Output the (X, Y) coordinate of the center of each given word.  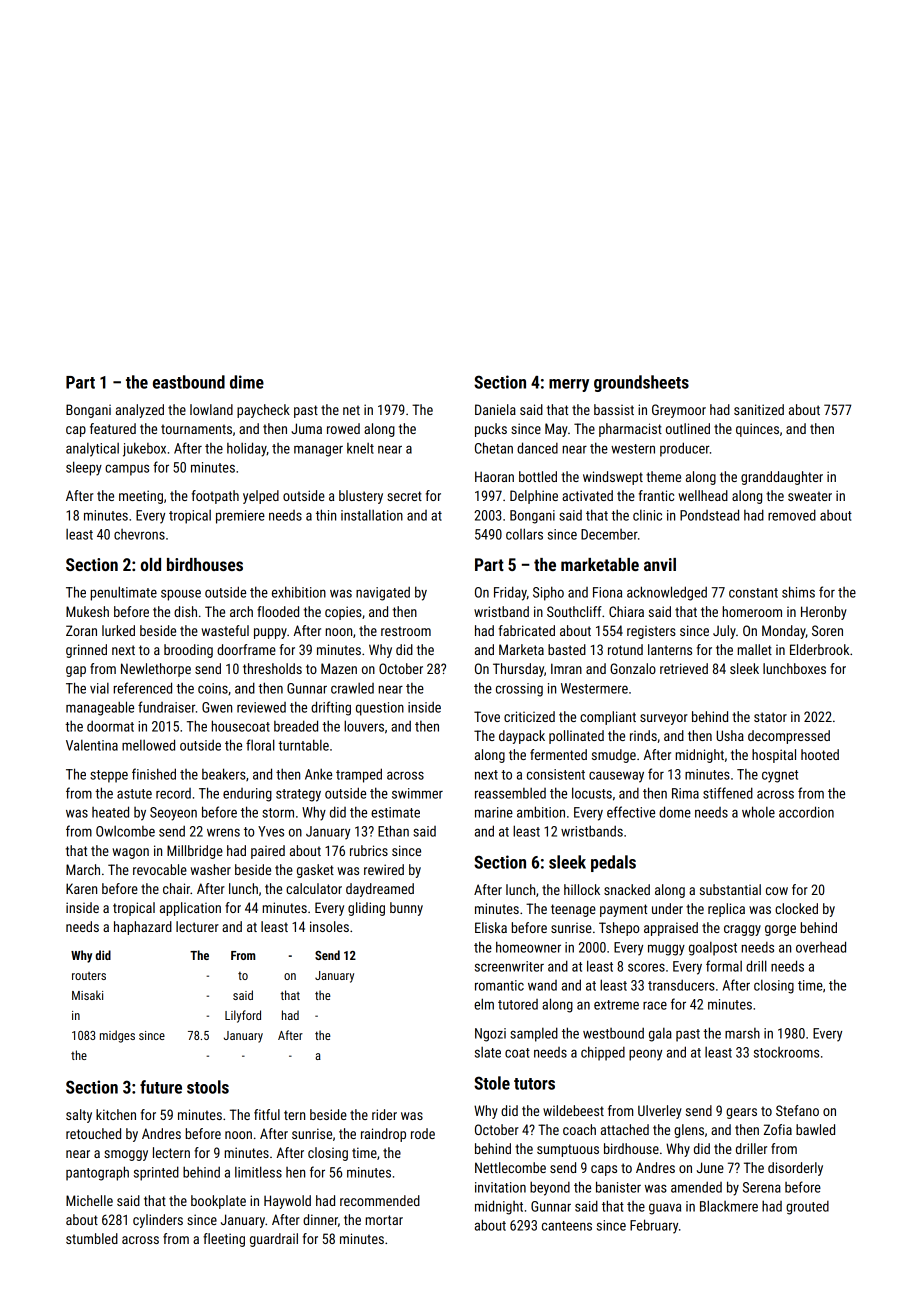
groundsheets (641, 383)
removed (792, 515)
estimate (395, 812)
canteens (567, 1226)
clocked (796, 908)
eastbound (189, 382)
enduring (247, 795)
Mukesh (87, 611)
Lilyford (243, 1016)
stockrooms (786, 1052)
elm (484, 1004)
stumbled (92, 1238)
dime (247, 382)
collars (524, 534)
